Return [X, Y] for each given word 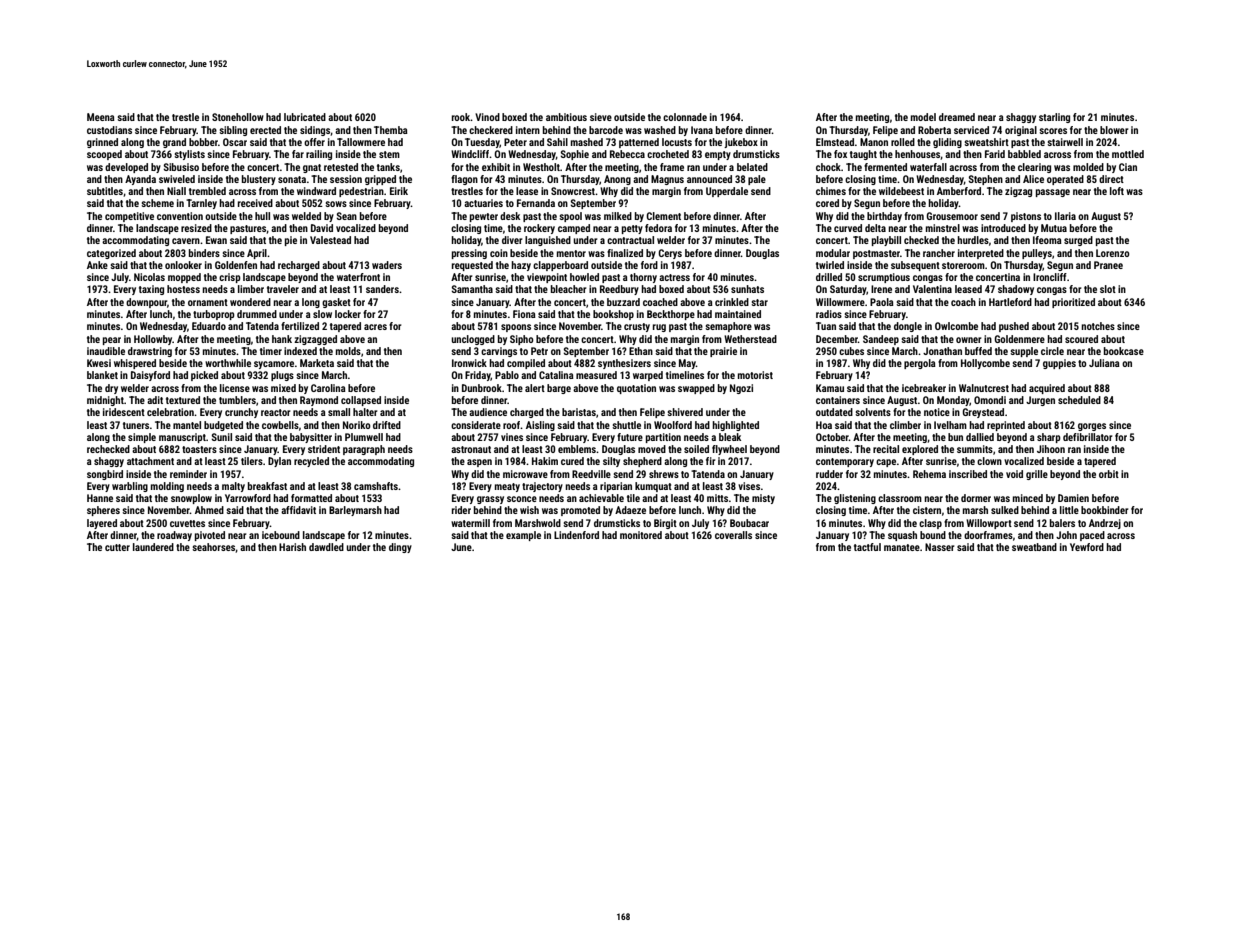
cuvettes [187, 523]
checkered [491, 130]
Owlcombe [956, 326]
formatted [311, 498]
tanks [388, 167]
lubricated [305, 117]
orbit [1109, 474]
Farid [995, 154]
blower [1114, 130]
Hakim [545, 461]
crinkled [732, 302]
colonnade [685, 117]
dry [111, 389]
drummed [257, 314]
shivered [685, 412]
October [832, 437]
